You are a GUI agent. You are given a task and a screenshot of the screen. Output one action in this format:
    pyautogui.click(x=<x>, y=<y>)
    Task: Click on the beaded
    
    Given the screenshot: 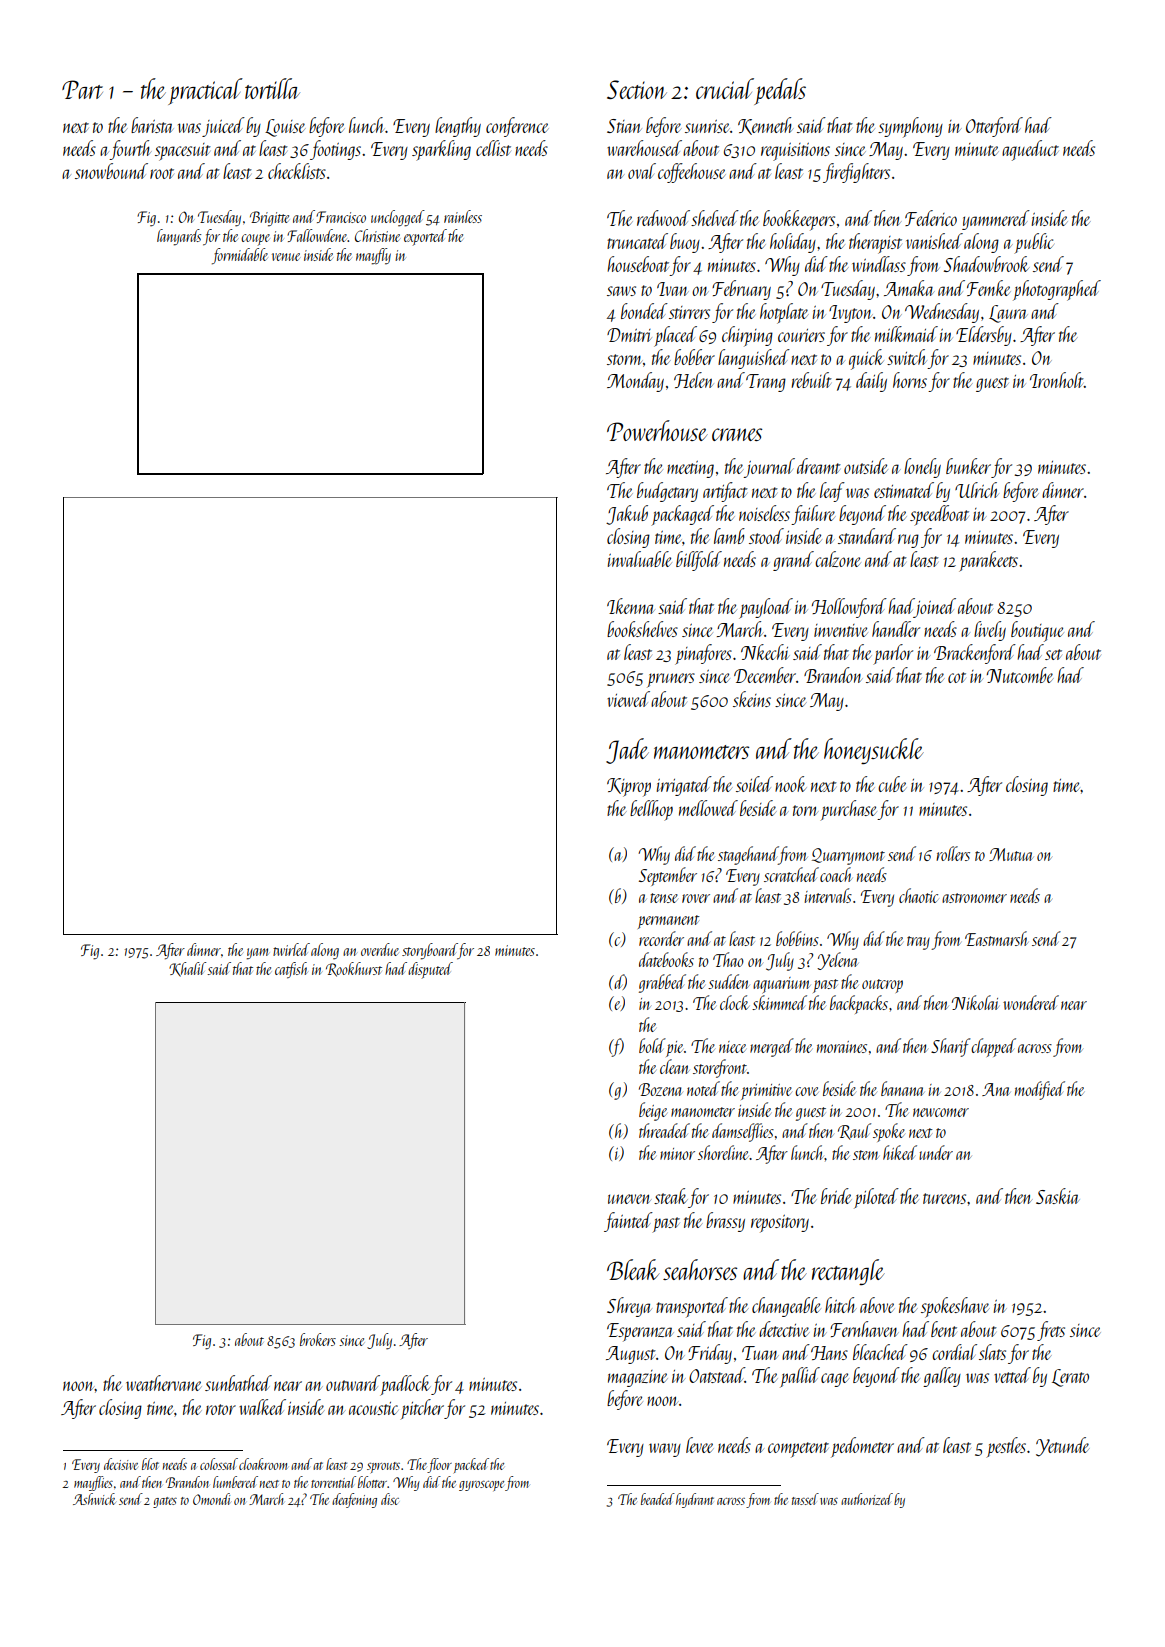 What is the action you would take?
    pyautogui.click(x=658, y=1499)
